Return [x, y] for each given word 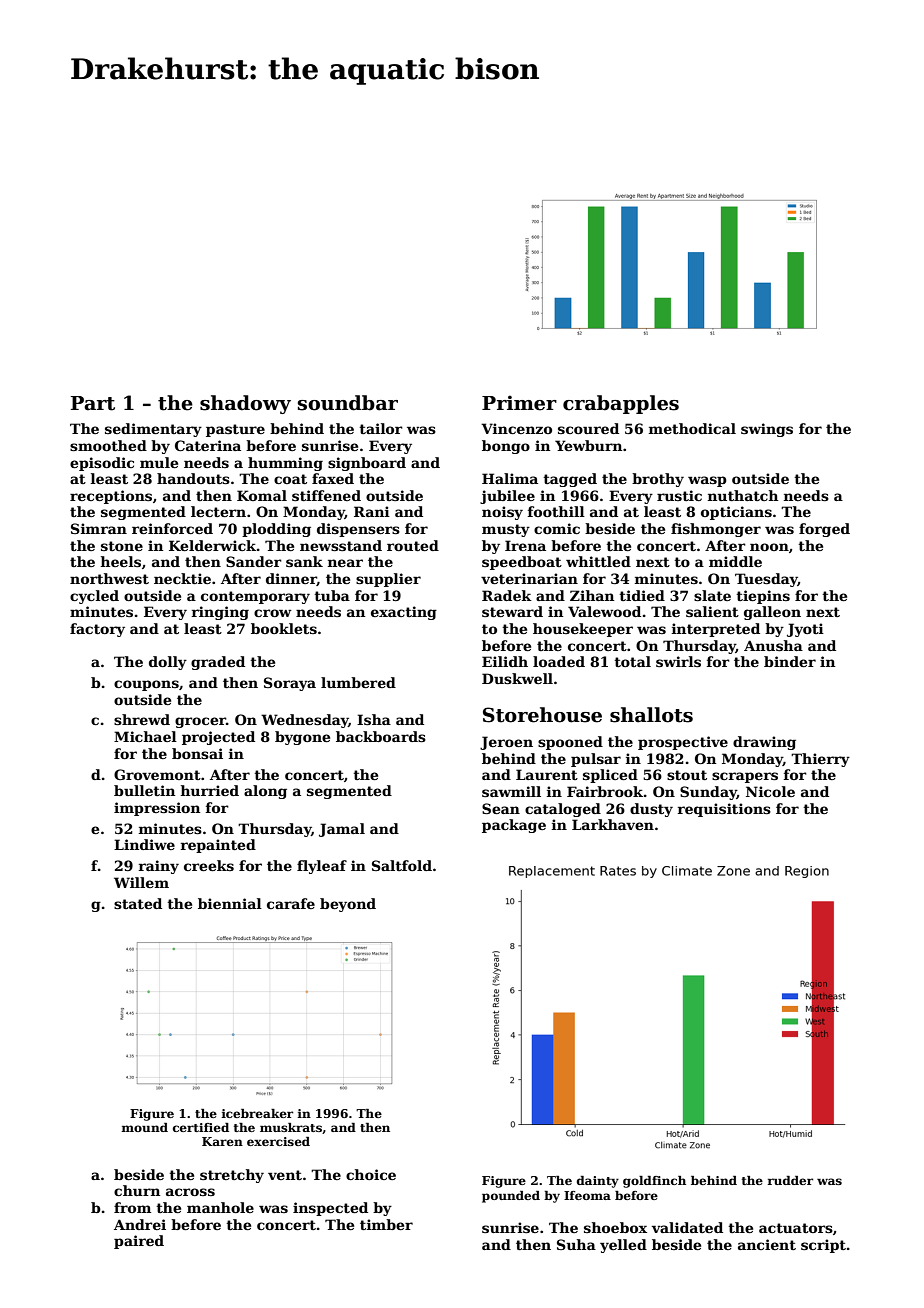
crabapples [621, 404]
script [823, 1246]
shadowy [245, 404]
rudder [790, 1180]
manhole [220, 1207]
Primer [519, 403]
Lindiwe [144, 844]
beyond [348, 905]
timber [386, 1224]
